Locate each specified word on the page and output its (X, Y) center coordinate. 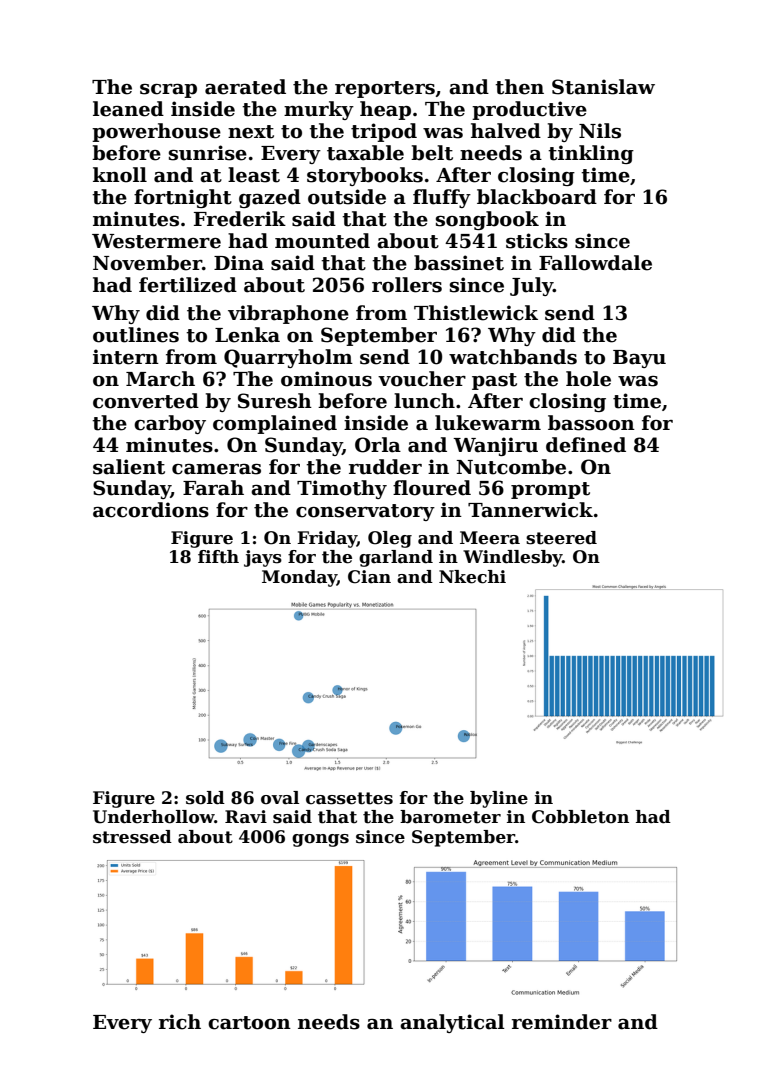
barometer (450, 817)
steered (561, 538)
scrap (168, 91)
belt (432, 153)
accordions (151, 510)
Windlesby (513, 558)
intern (126, 357)
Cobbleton (580, 817)
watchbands (513, 357)
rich (180, 1022)
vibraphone (288, 314)
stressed (132, 837)
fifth (218, 557)
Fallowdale (595, 263)
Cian (369, 577)
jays (263, 558)
